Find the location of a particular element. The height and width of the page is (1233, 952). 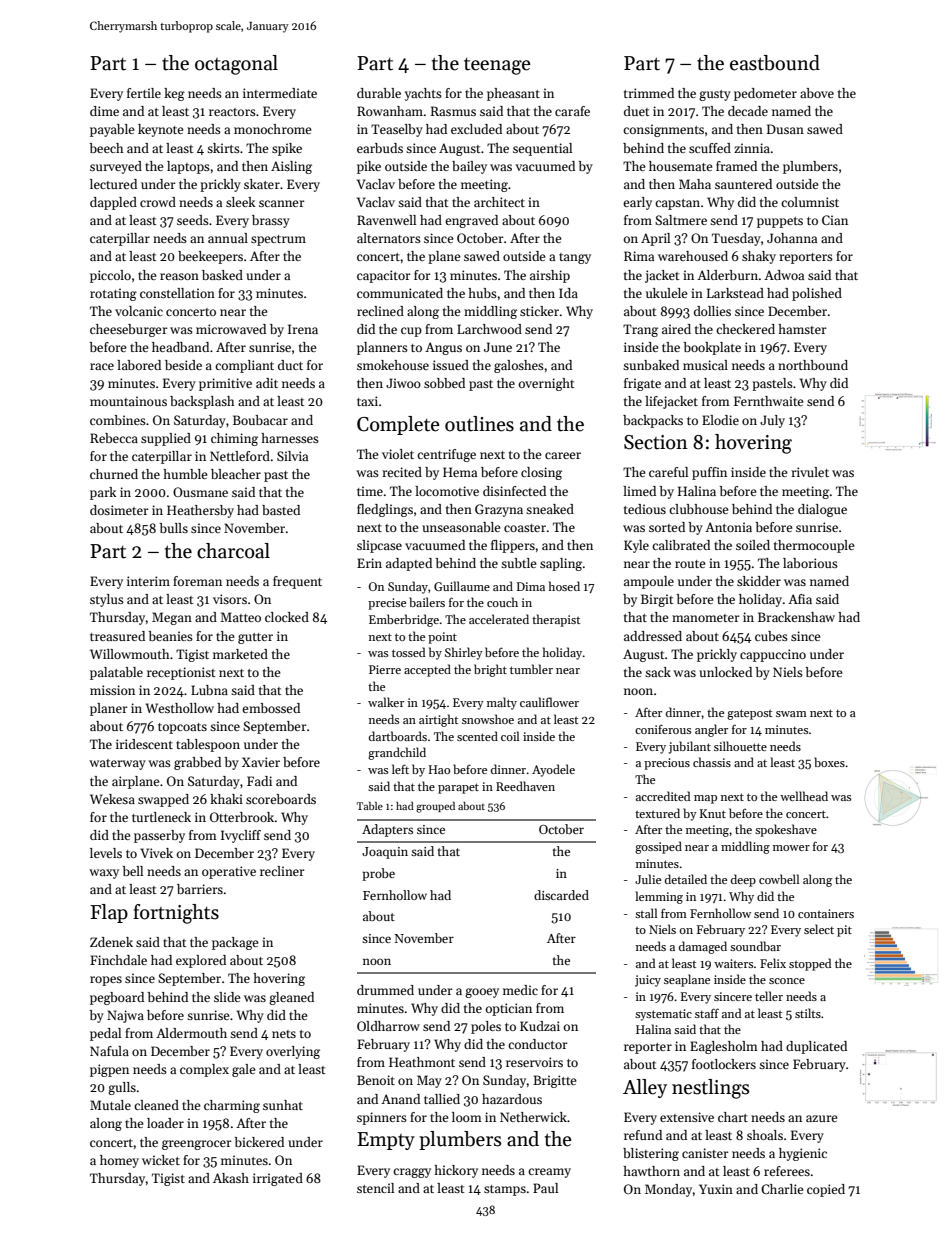

eastbound is located at coordinates (775, 63).
